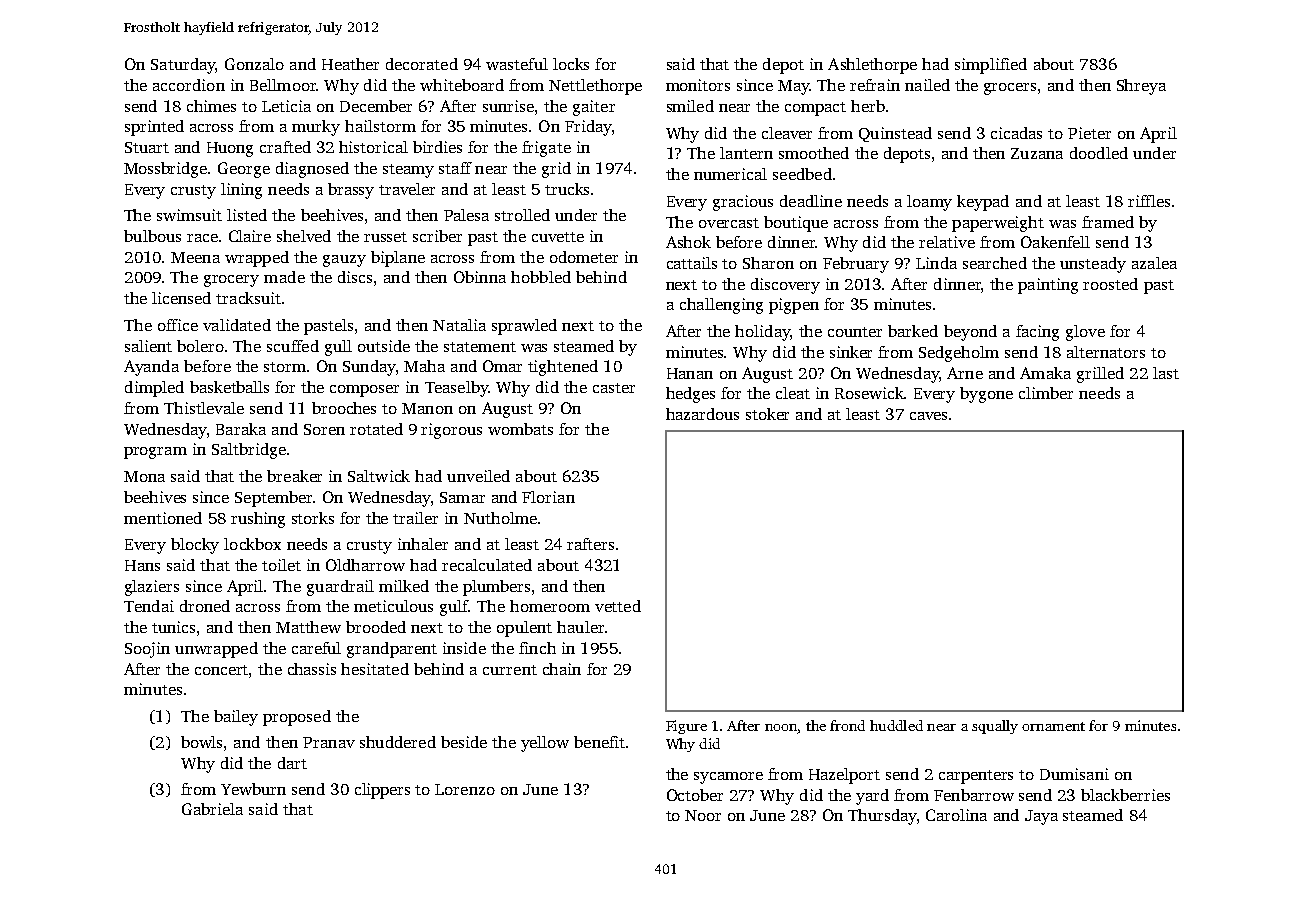 This screenshot has height=924, width=1308. Describe the element at coordinates (695, 795) in the screenshot. I see `October` at that location.
